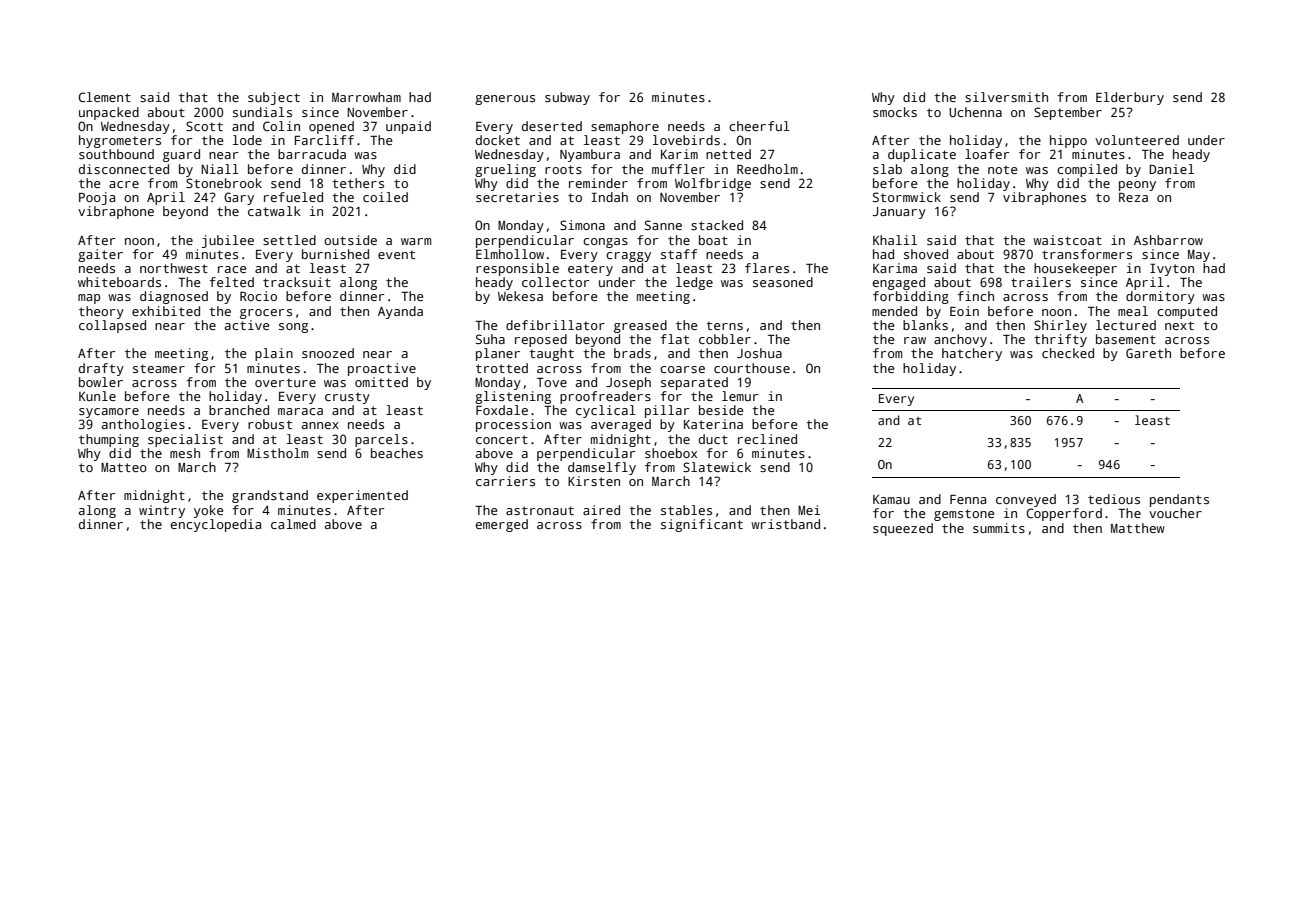 The image size is (1308, 924). I want to click on emerged, so click(501, 525).
